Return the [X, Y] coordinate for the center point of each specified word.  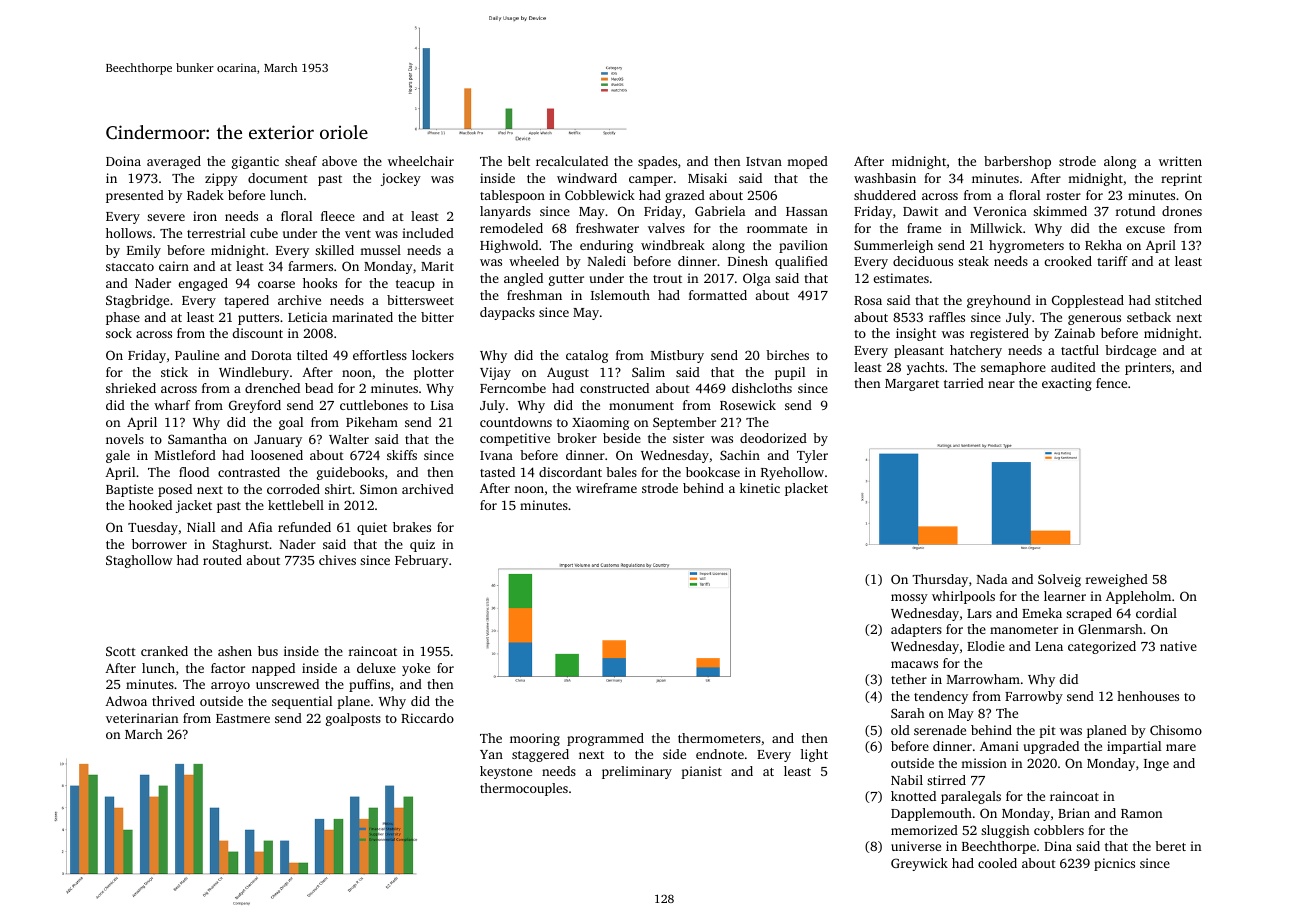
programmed [605, 739]
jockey [401, 179]
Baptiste [129, 490]
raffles [947, 317]
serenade [940, 730]
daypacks [507, 313]
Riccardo [427, 718]
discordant [570, 472]
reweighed [1117, 580]
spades [657, 162]
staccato [130, 267]
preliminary [637, 772]
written [1180, 161]
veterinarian [142, 718]
